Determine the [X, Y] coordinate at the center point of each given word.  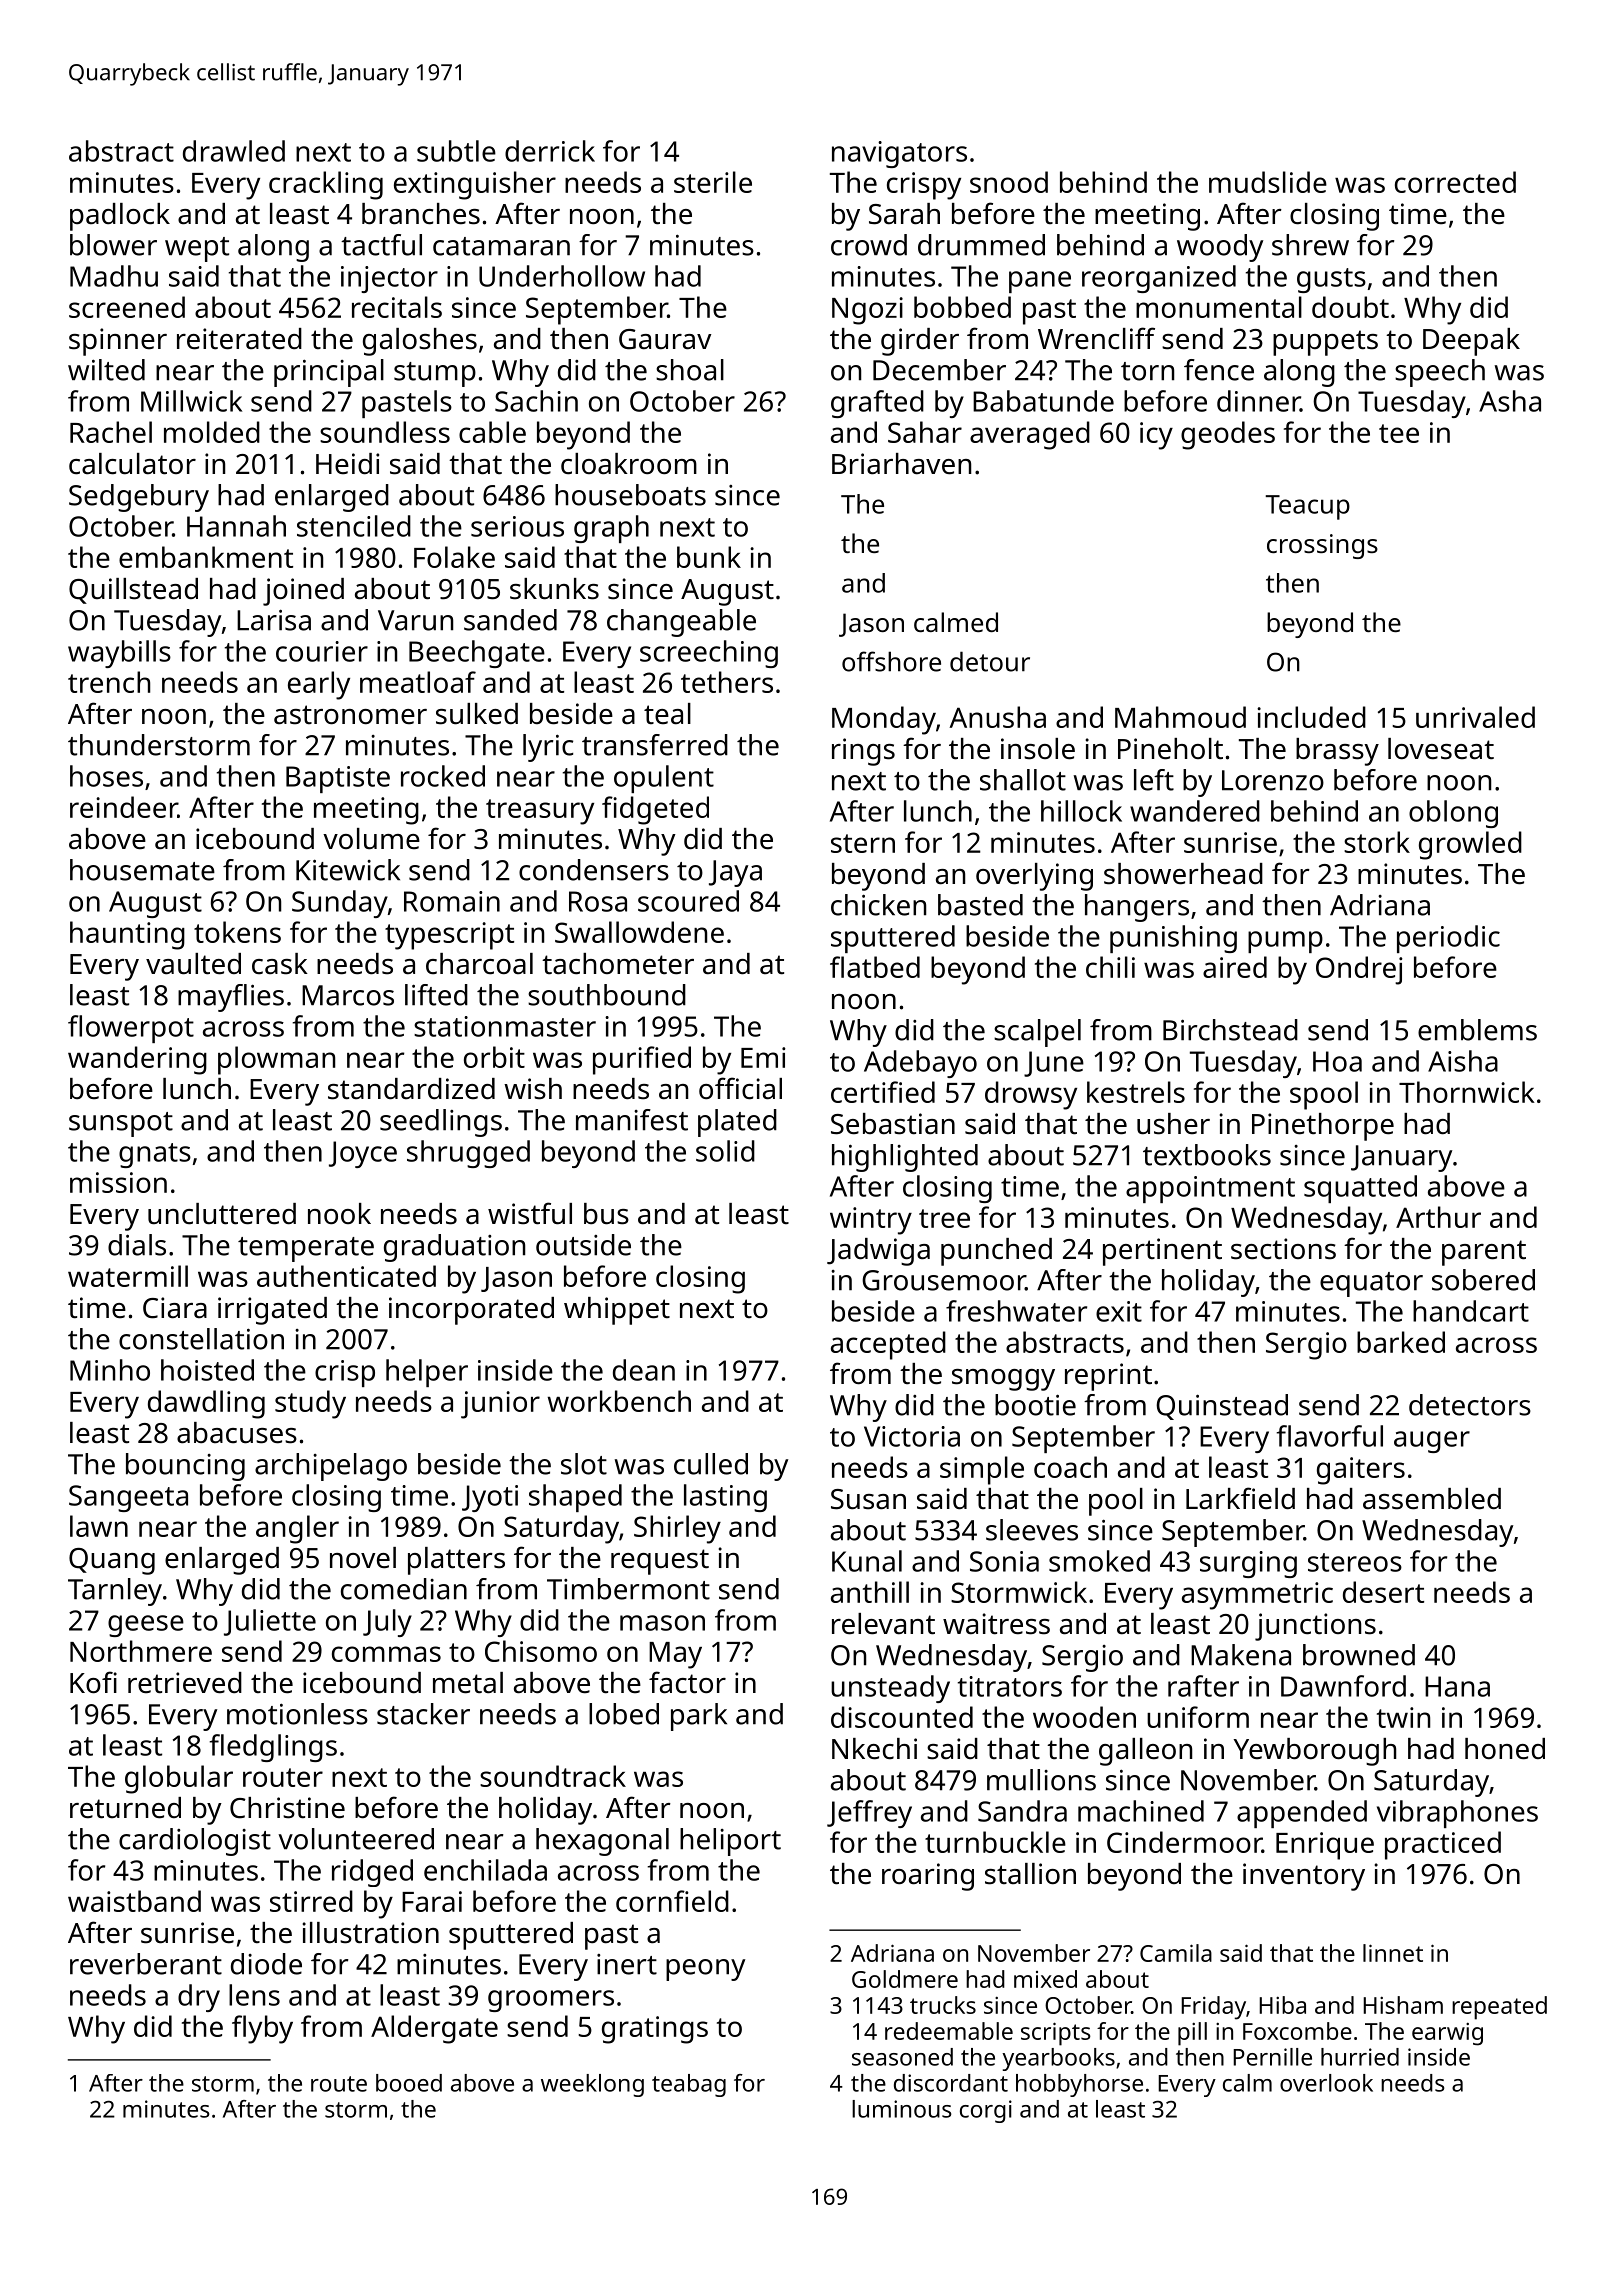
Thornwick [1467, 1092]
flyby [262, 2029]
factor [687, 1682]
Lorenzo [1273, 780]
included [1311, 717]
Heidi [347, 464]
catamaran [501, 246]
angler [297, 1529]
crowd [869, 245]
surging [1248, 1564]
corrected [1455, 182]
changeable [681, 623]
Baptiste [338, 779]
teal [667, 714]
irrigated [272, 1311]
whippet [617, 1311]
